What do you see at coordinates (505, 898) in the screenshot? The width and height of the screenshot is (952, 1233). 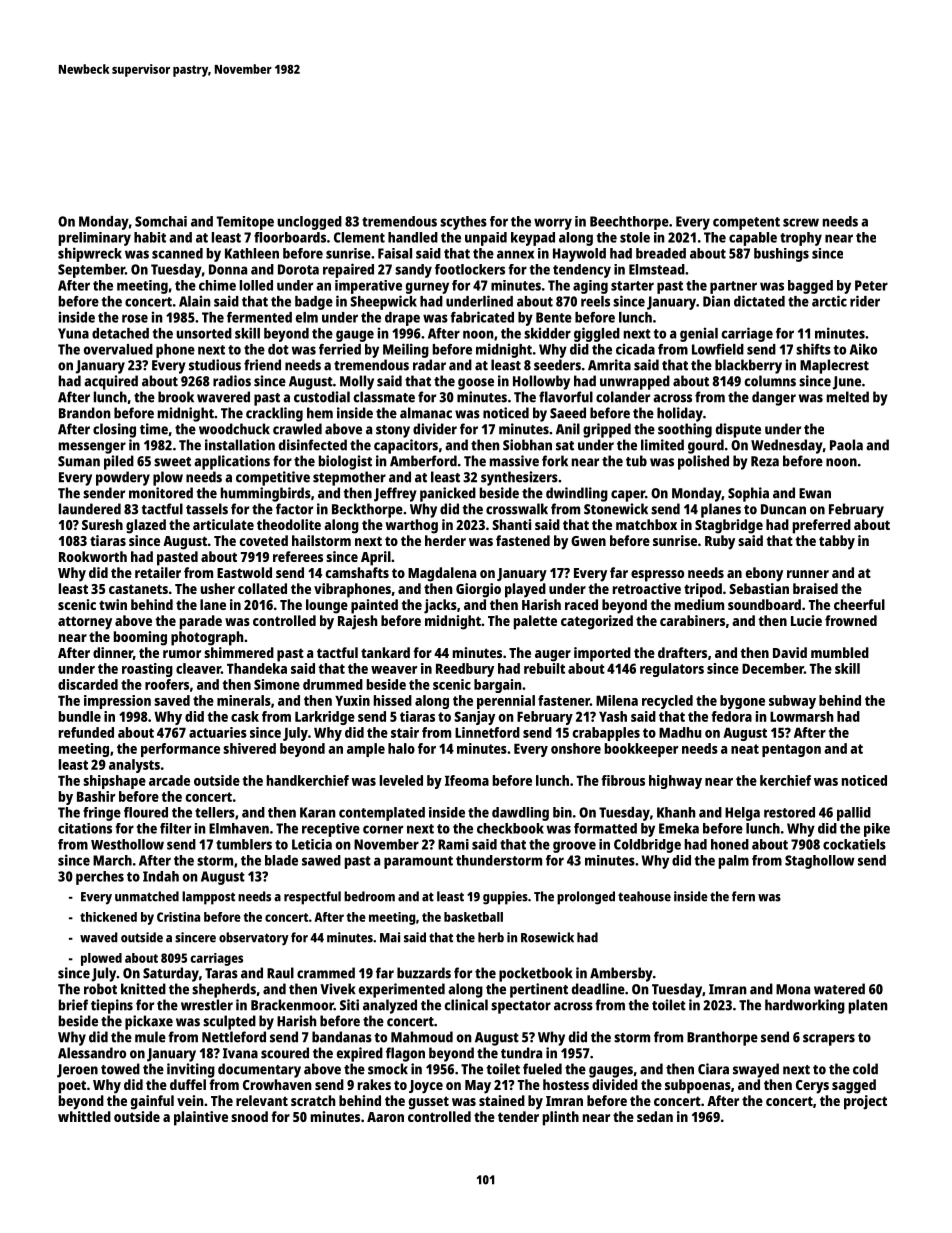 I see `guppies` at bounding box center [505, 898].
